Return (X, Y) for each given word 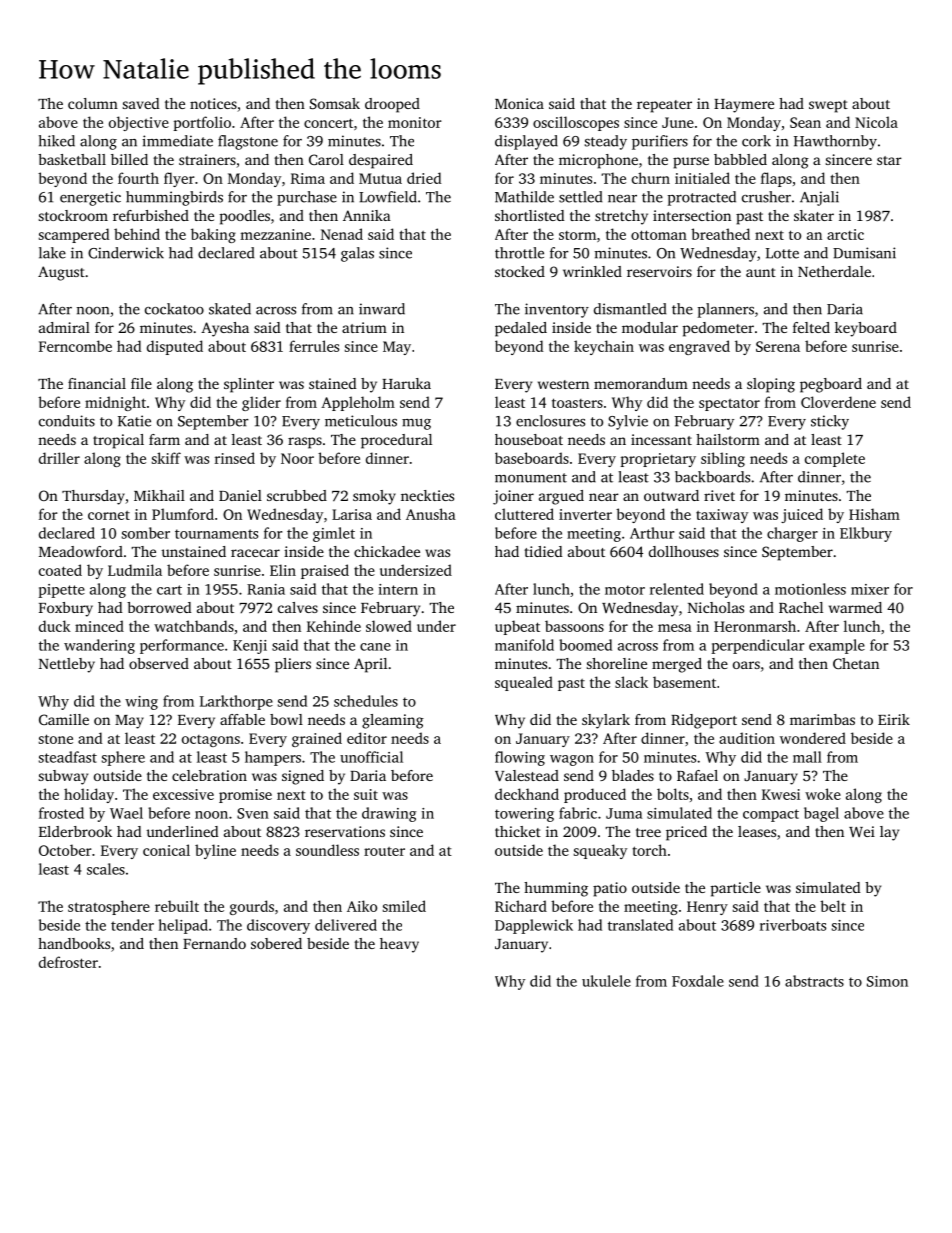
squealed (524, 683)
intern (398, 589)
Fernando (214, 943)
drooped (392, 105)
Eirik (894, 719)
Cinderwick (126, 253)
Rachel (801, 607)
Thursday (93, 497)
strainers (207, 159)
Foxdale (698, 981)
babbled (740, 159)
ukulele (606, 981)
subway (63, 777)
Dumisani (864, 253)
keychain (604, 347)
